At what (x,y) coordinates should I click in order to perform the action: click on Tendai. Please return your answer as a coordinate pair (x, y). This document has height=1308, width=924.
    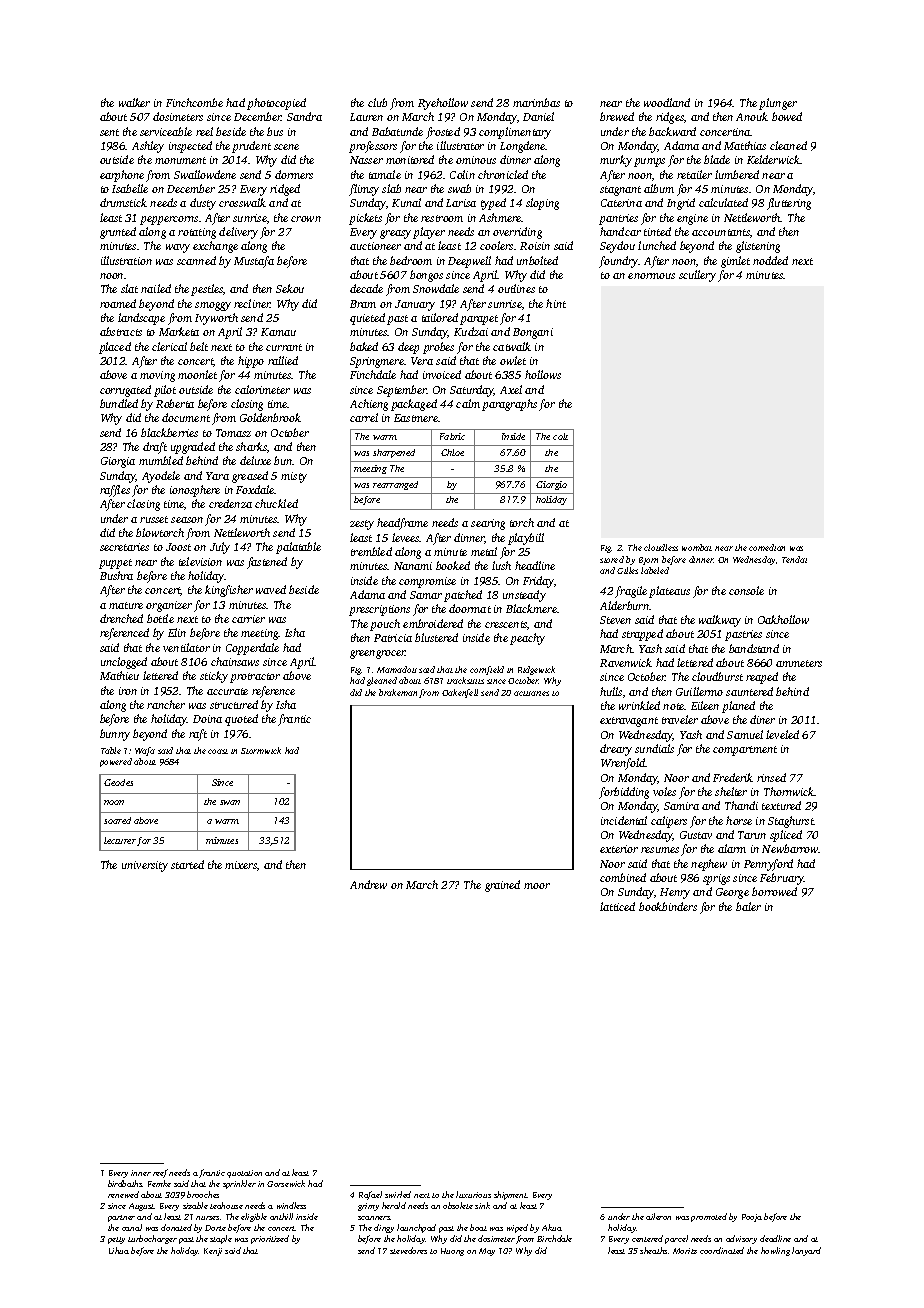
    Looking at the image, I should click on (794, 559).
